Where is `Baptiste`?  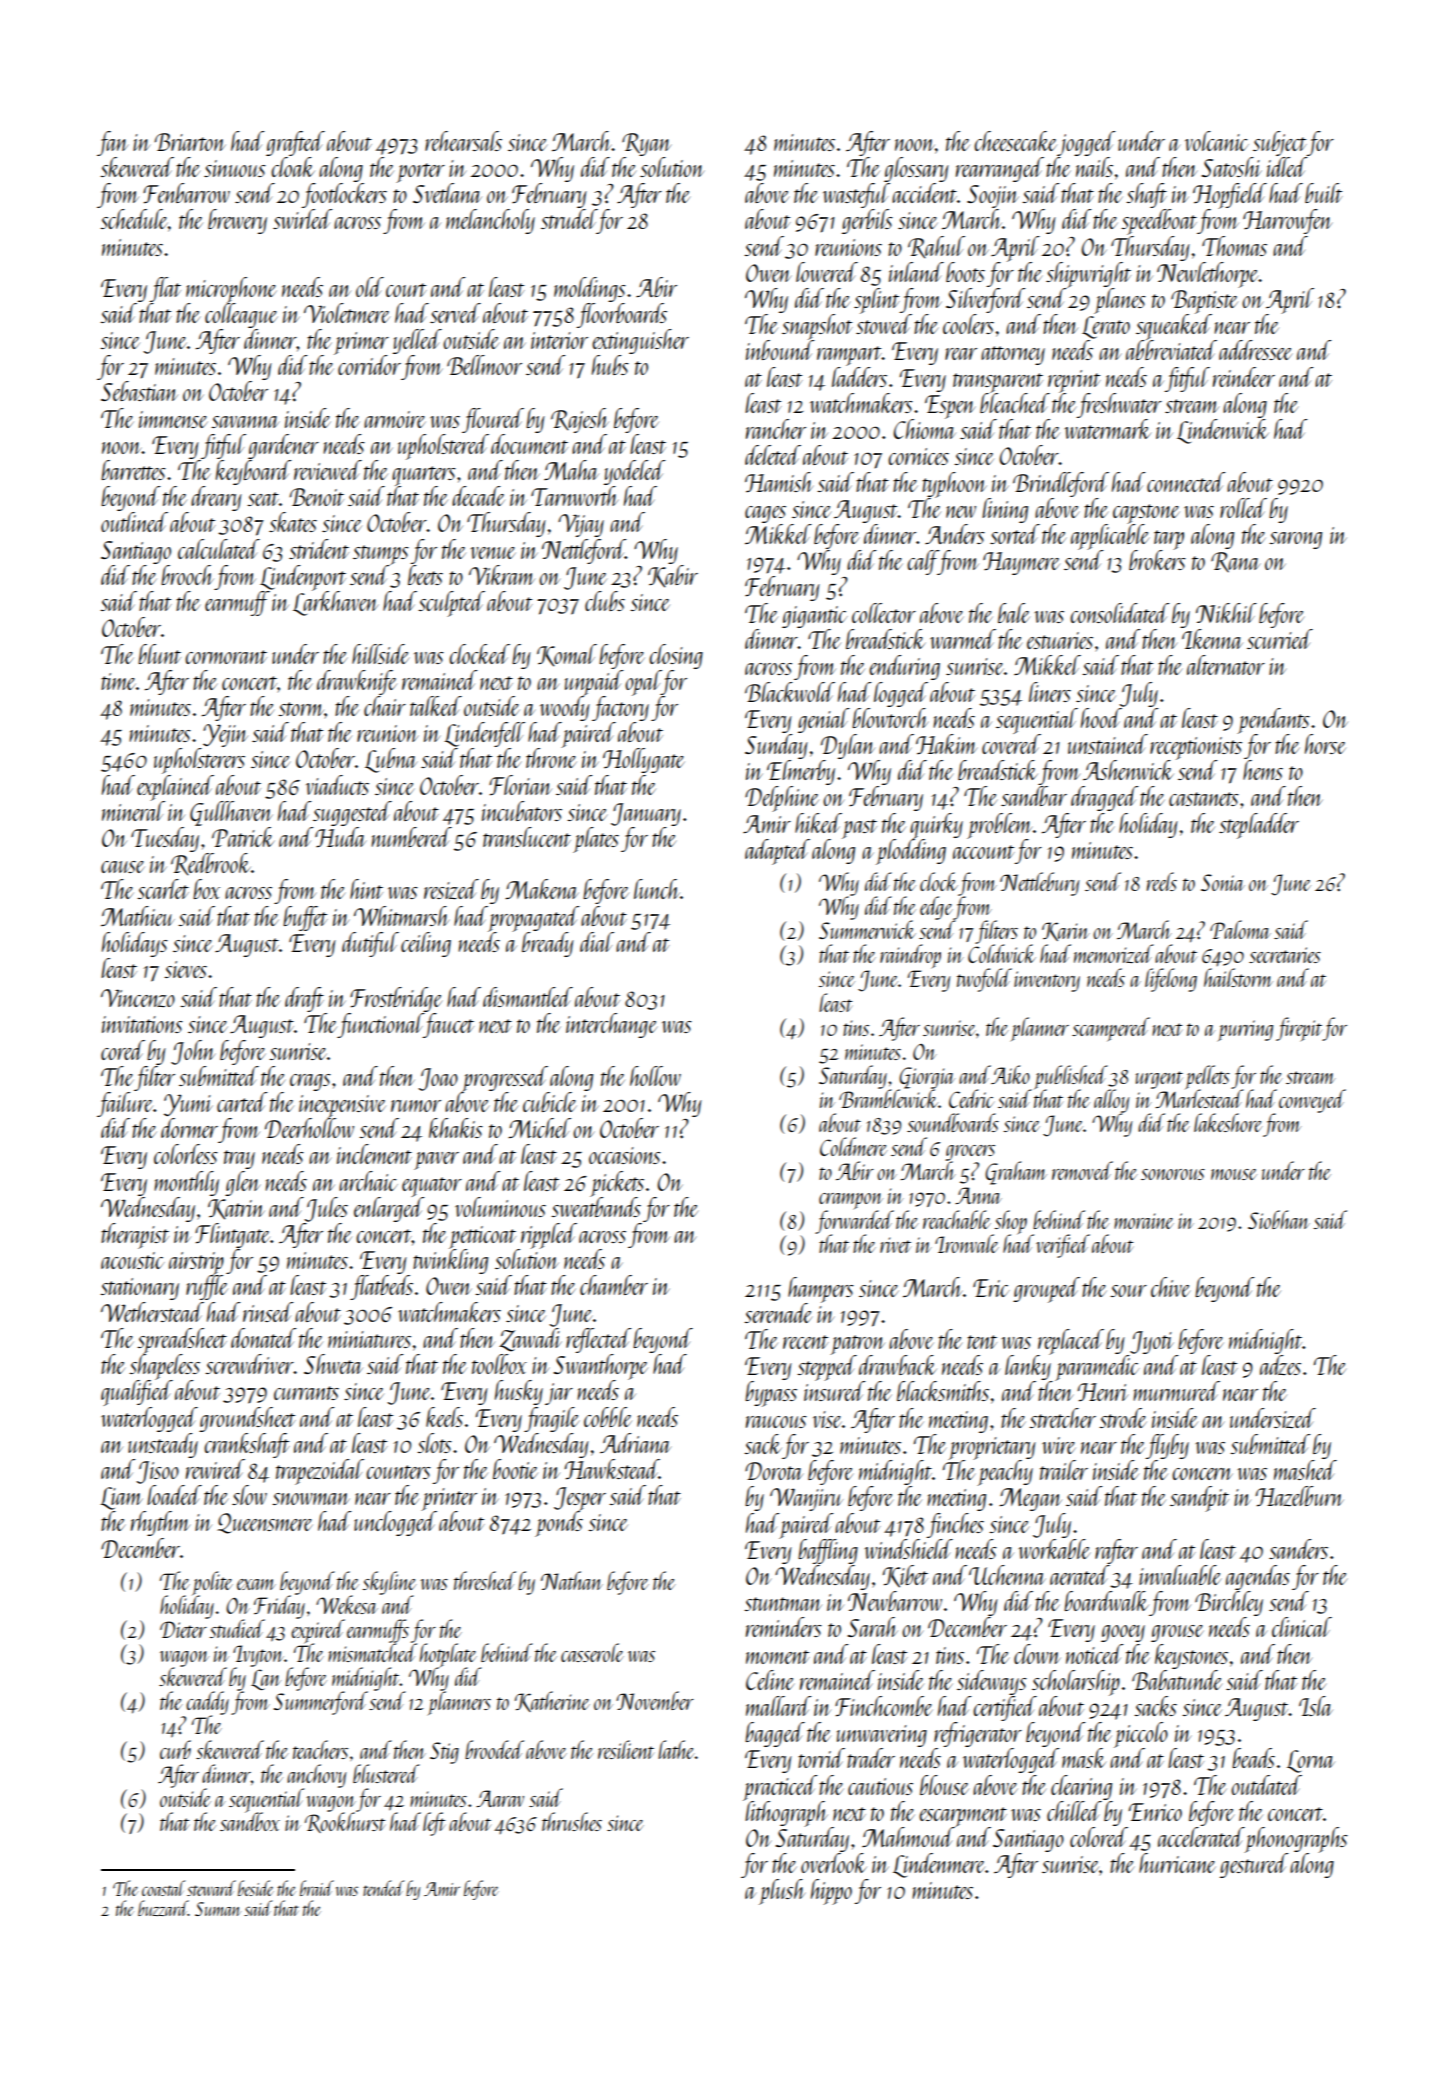
Baptiste is located at coordinates (1204, 302).
